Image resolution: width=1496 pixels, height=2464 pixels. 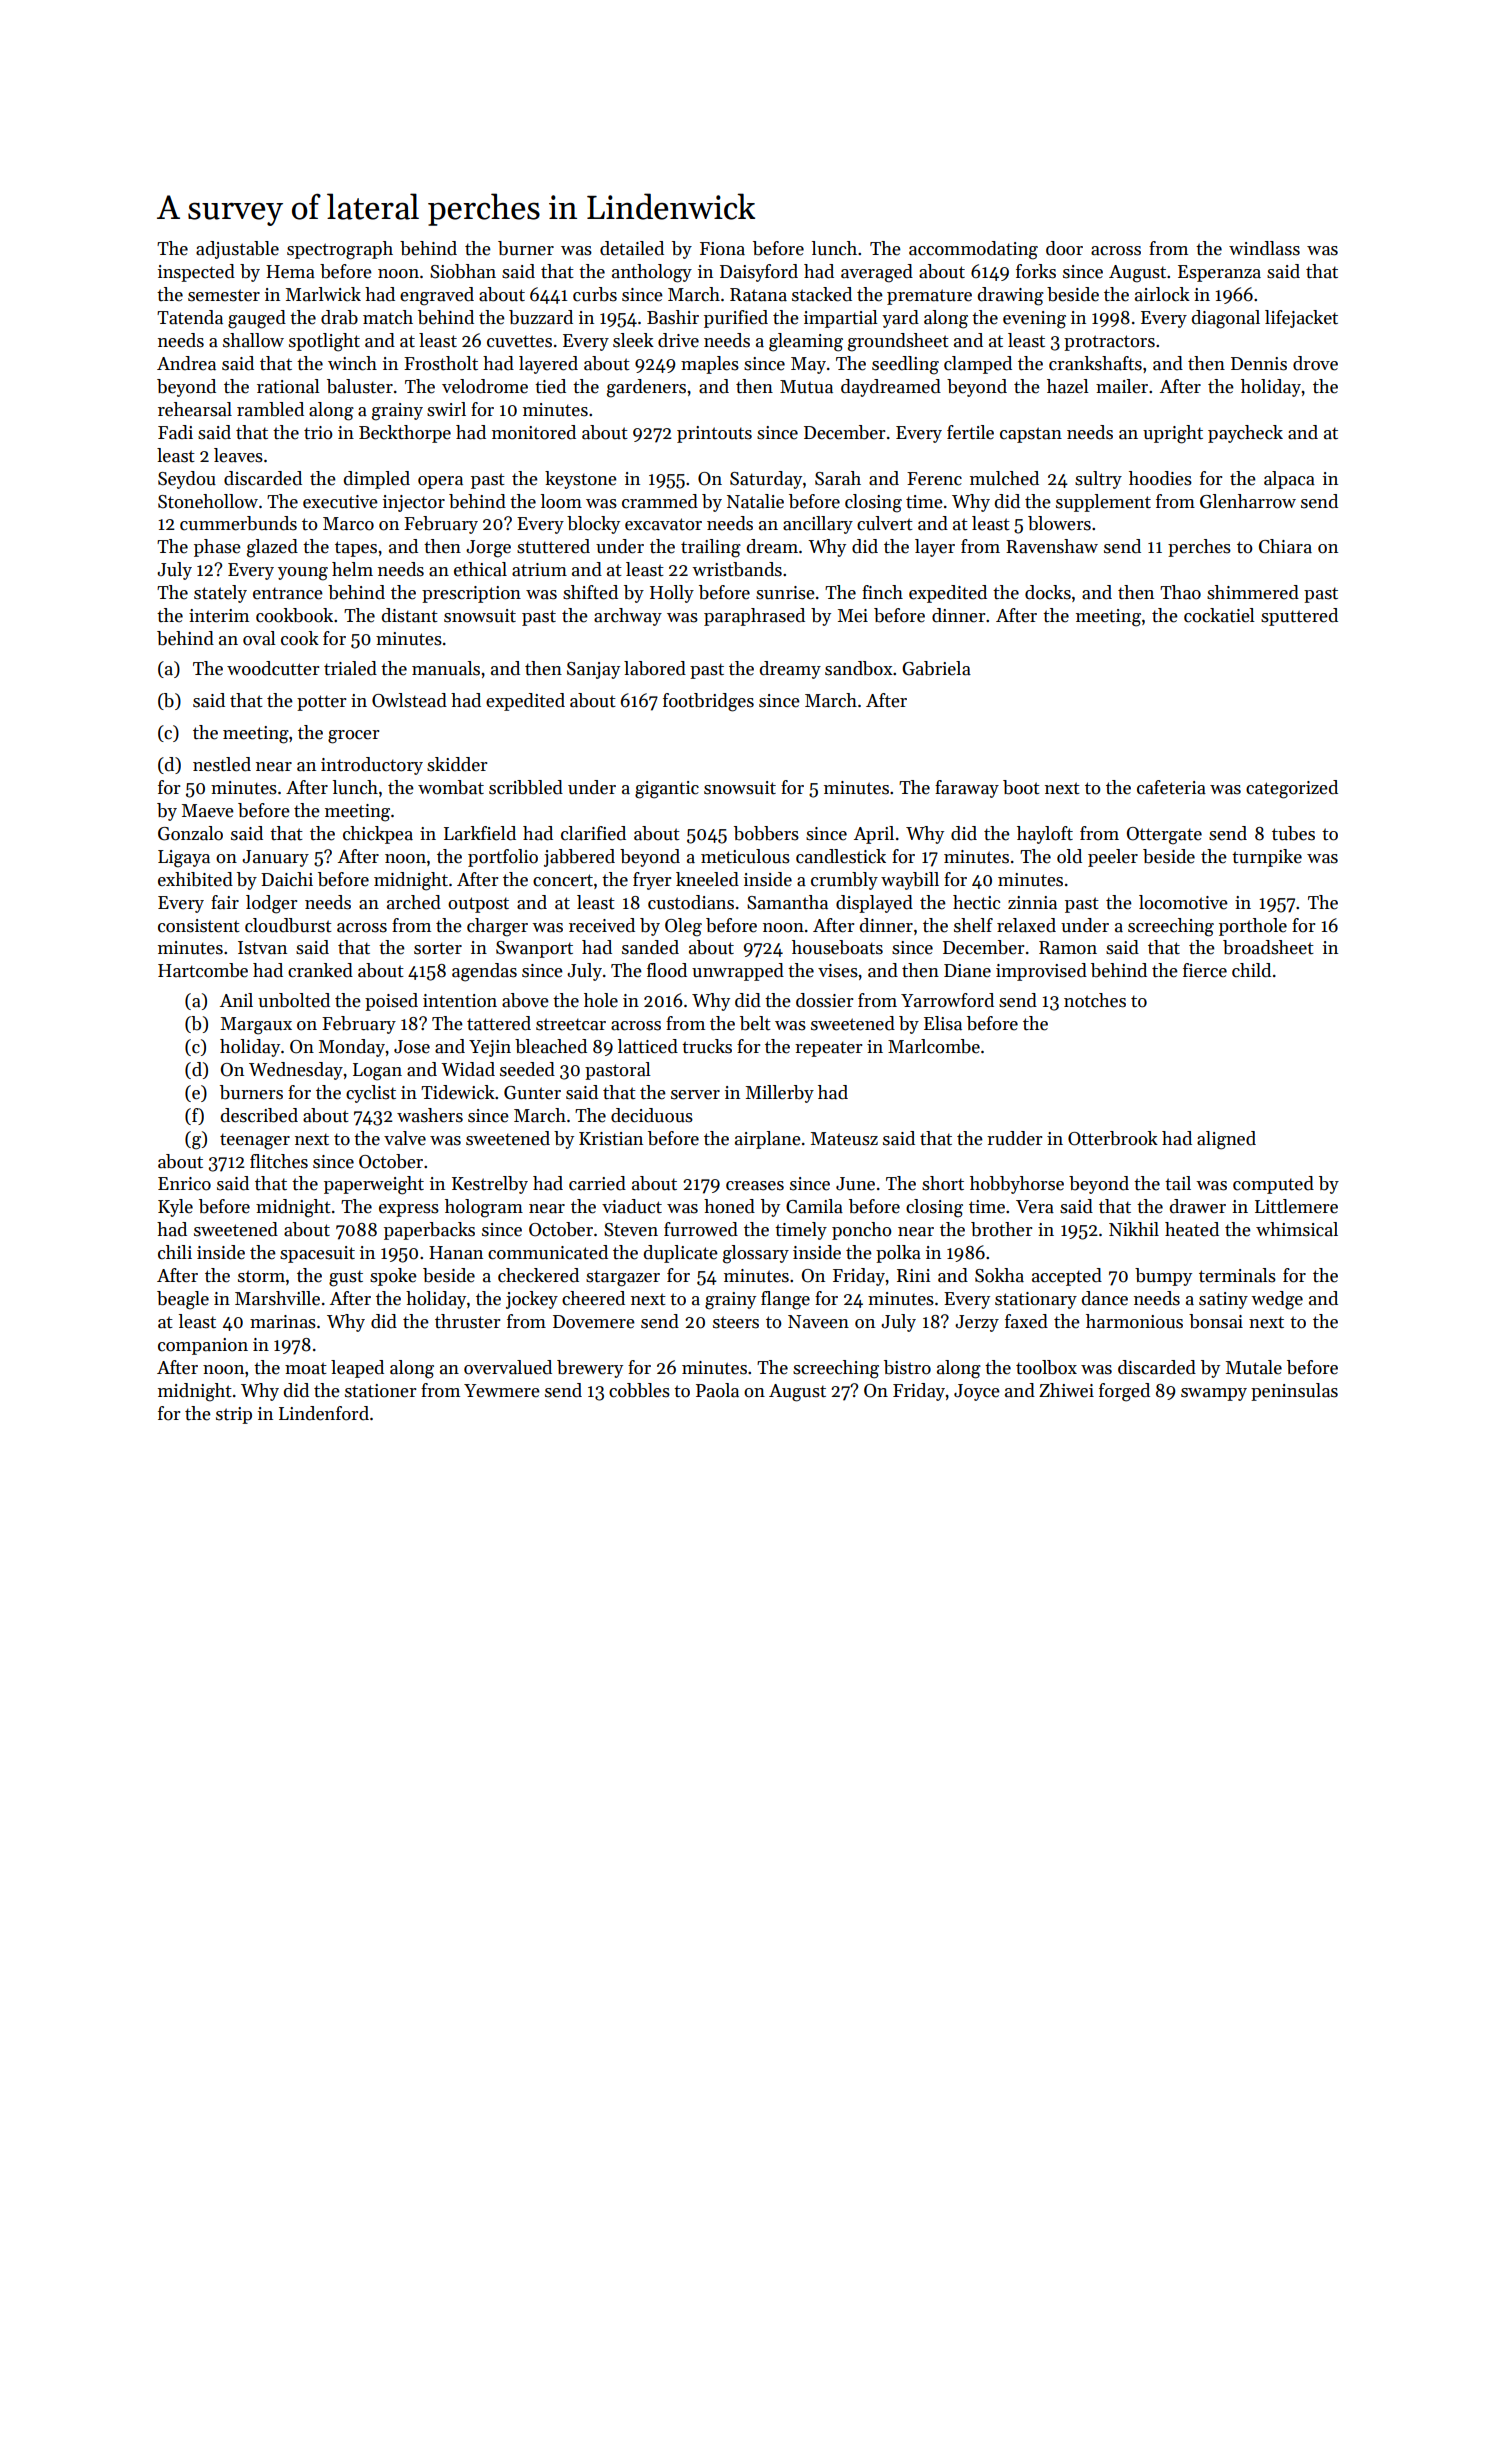 I want to click on gigantic, so click(x=667, y=790).
